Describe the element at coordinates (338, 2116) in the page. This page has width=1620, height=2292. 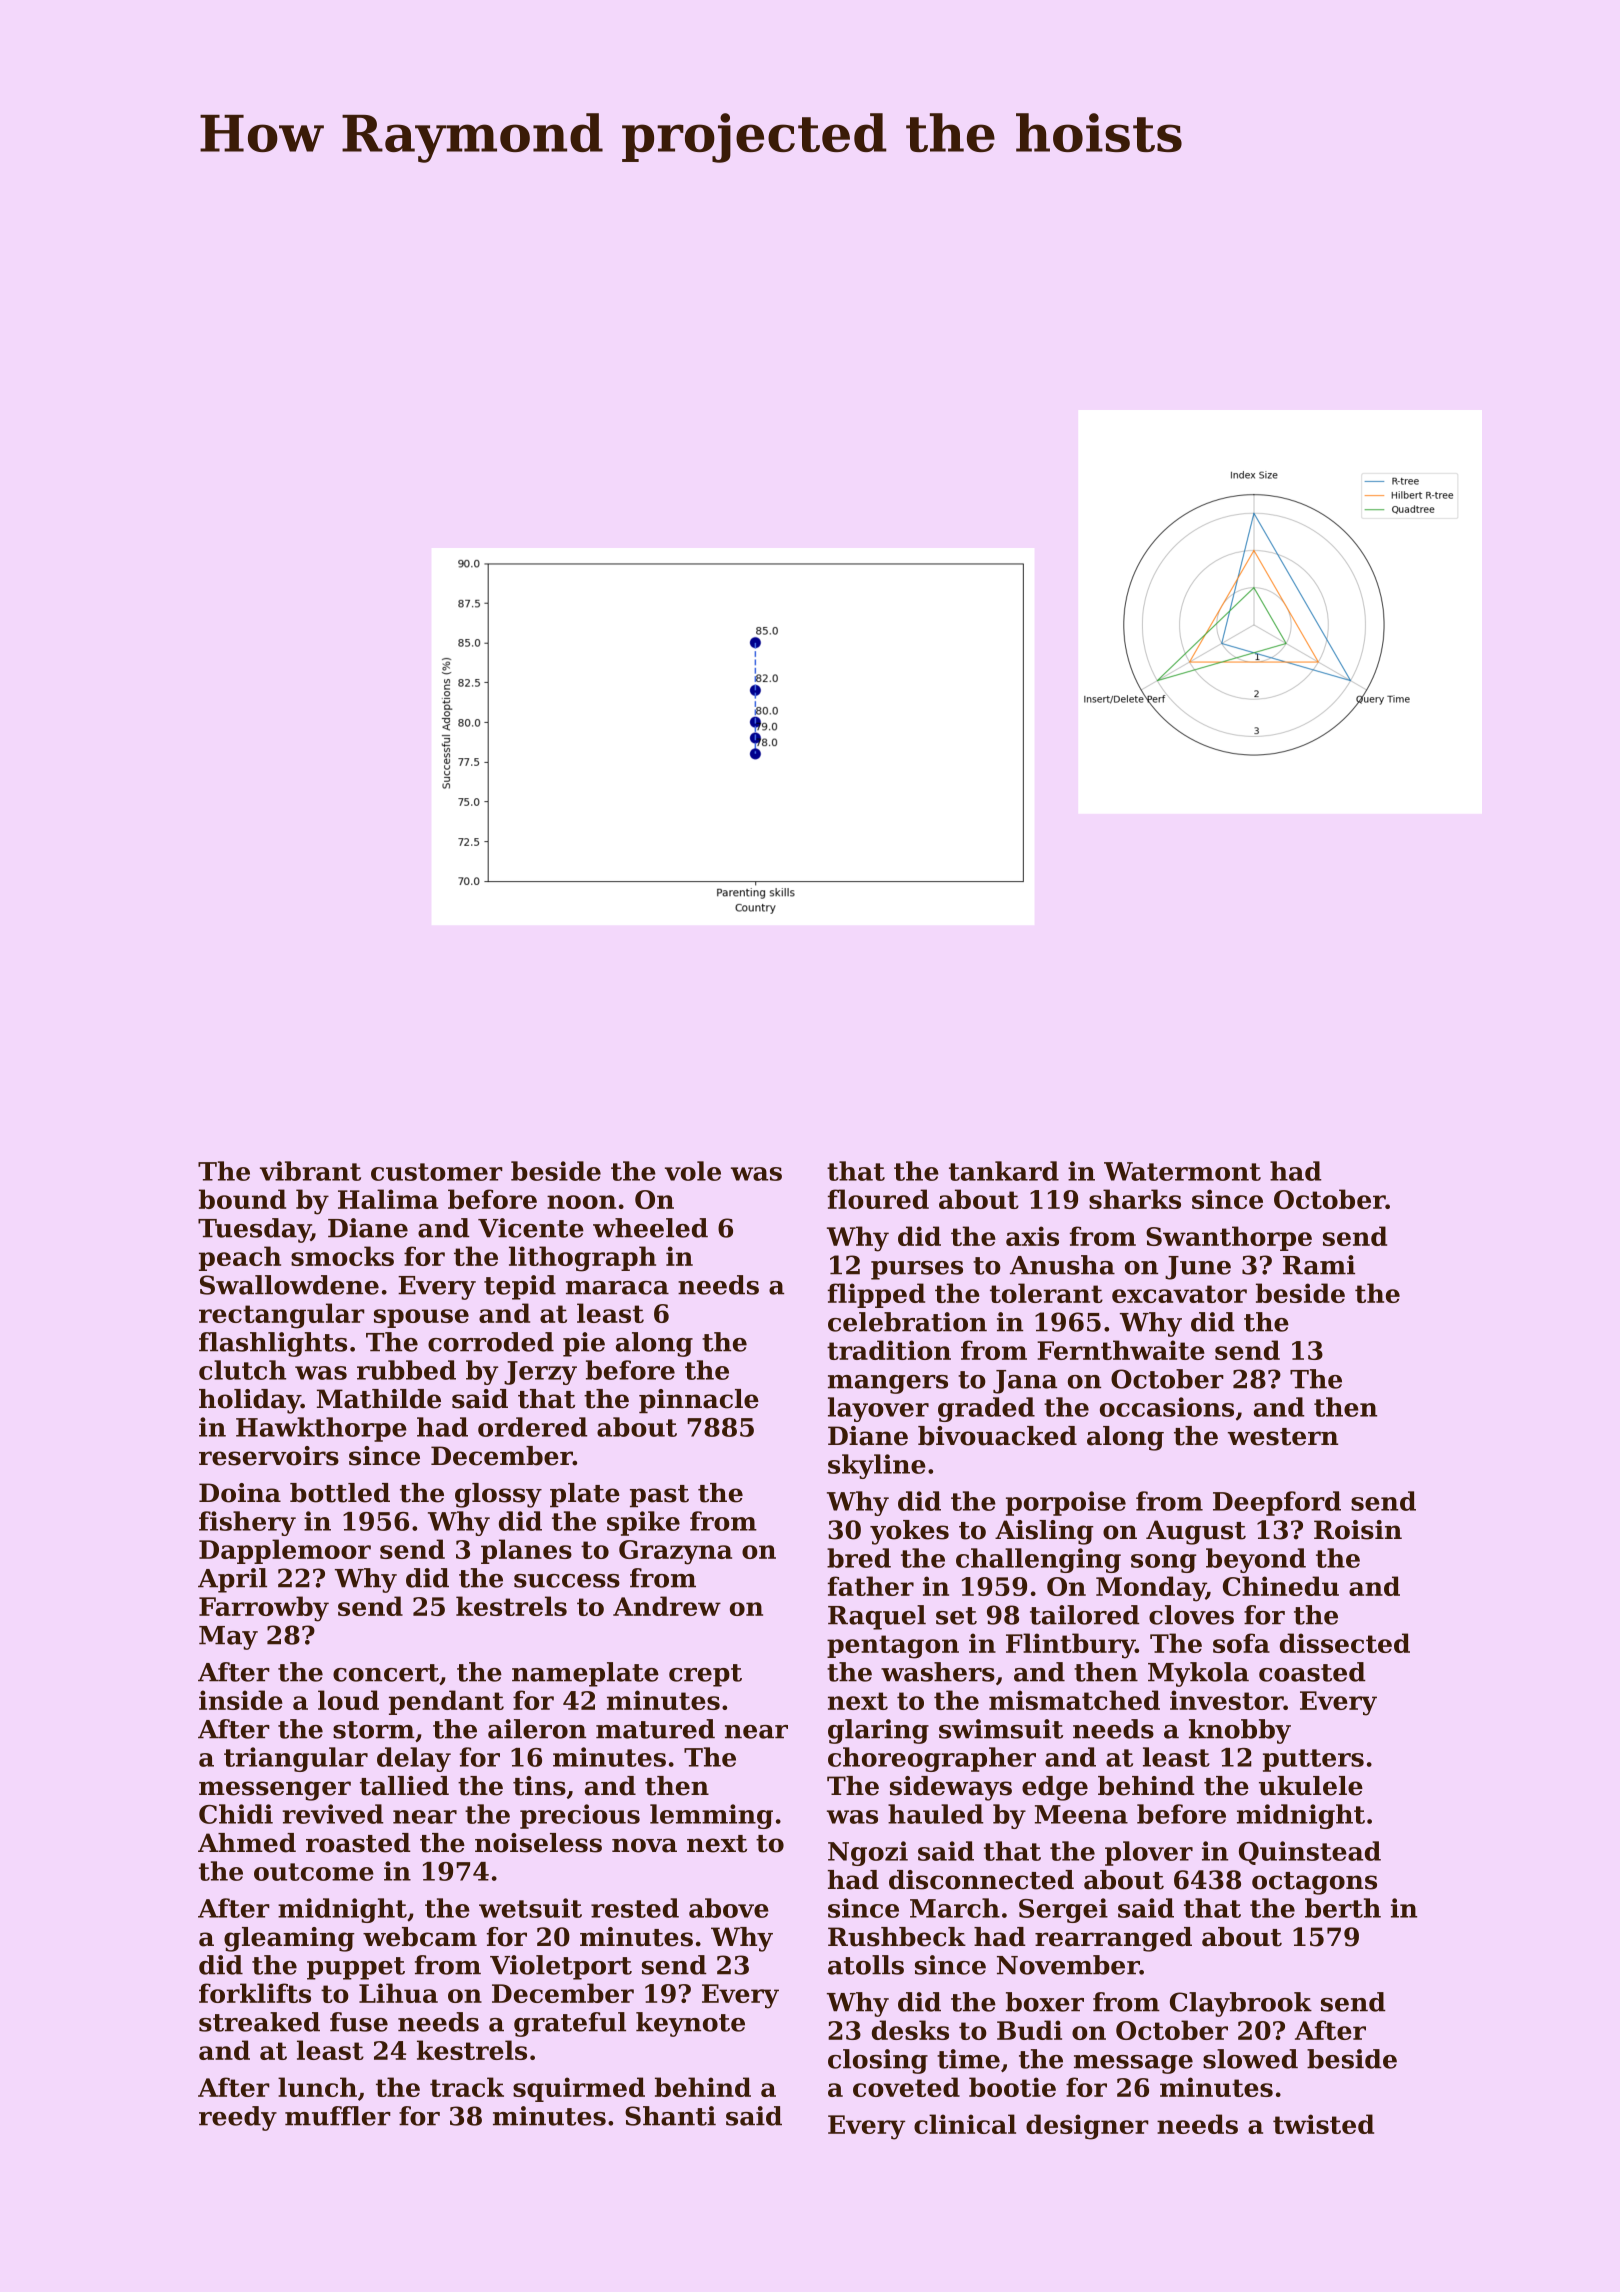
I see `muffler` at that location.
